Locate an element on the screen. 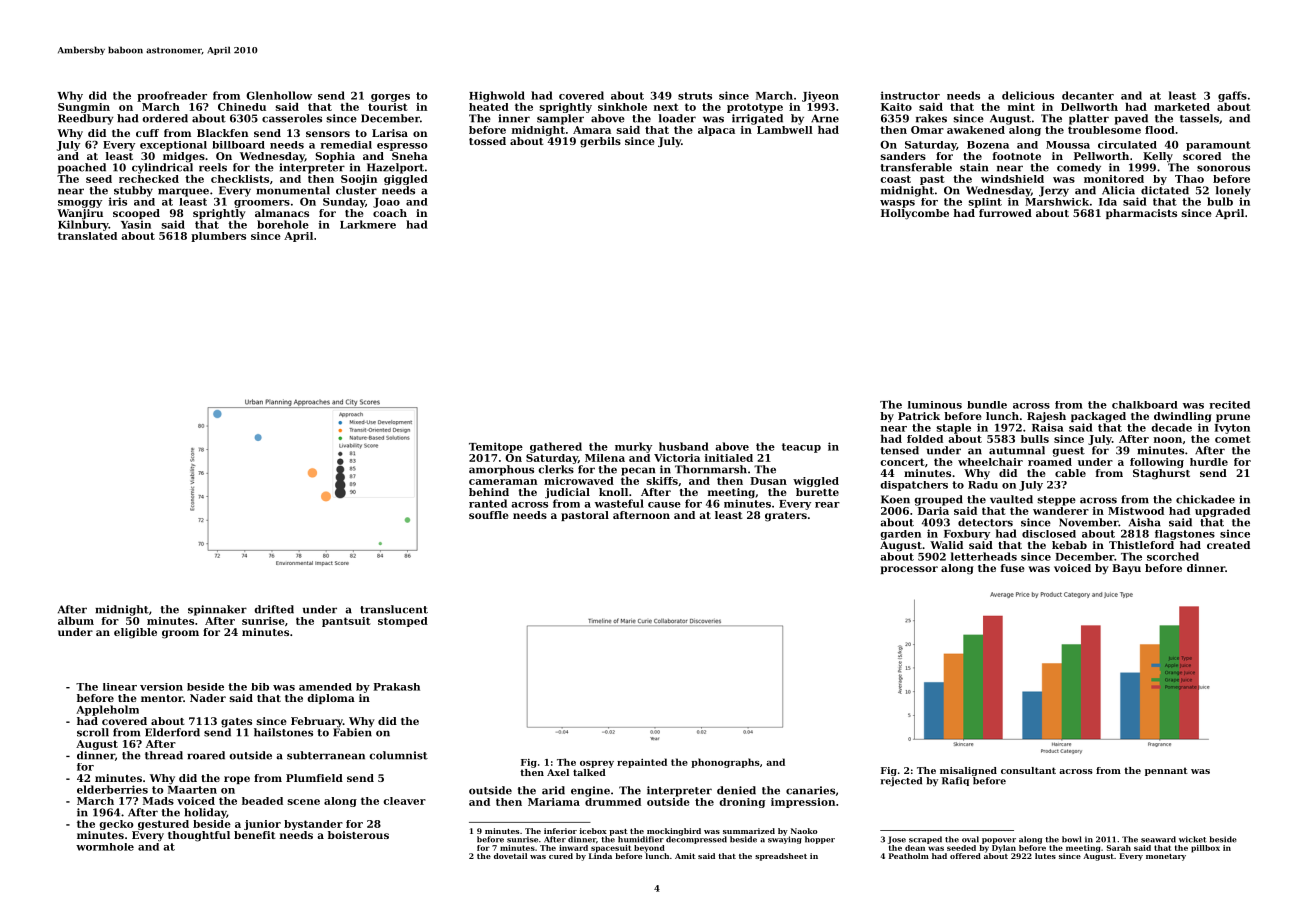 The height and width of the screenshot is (924, 1308). chalkboard is located at coordinates (1145, 405).
